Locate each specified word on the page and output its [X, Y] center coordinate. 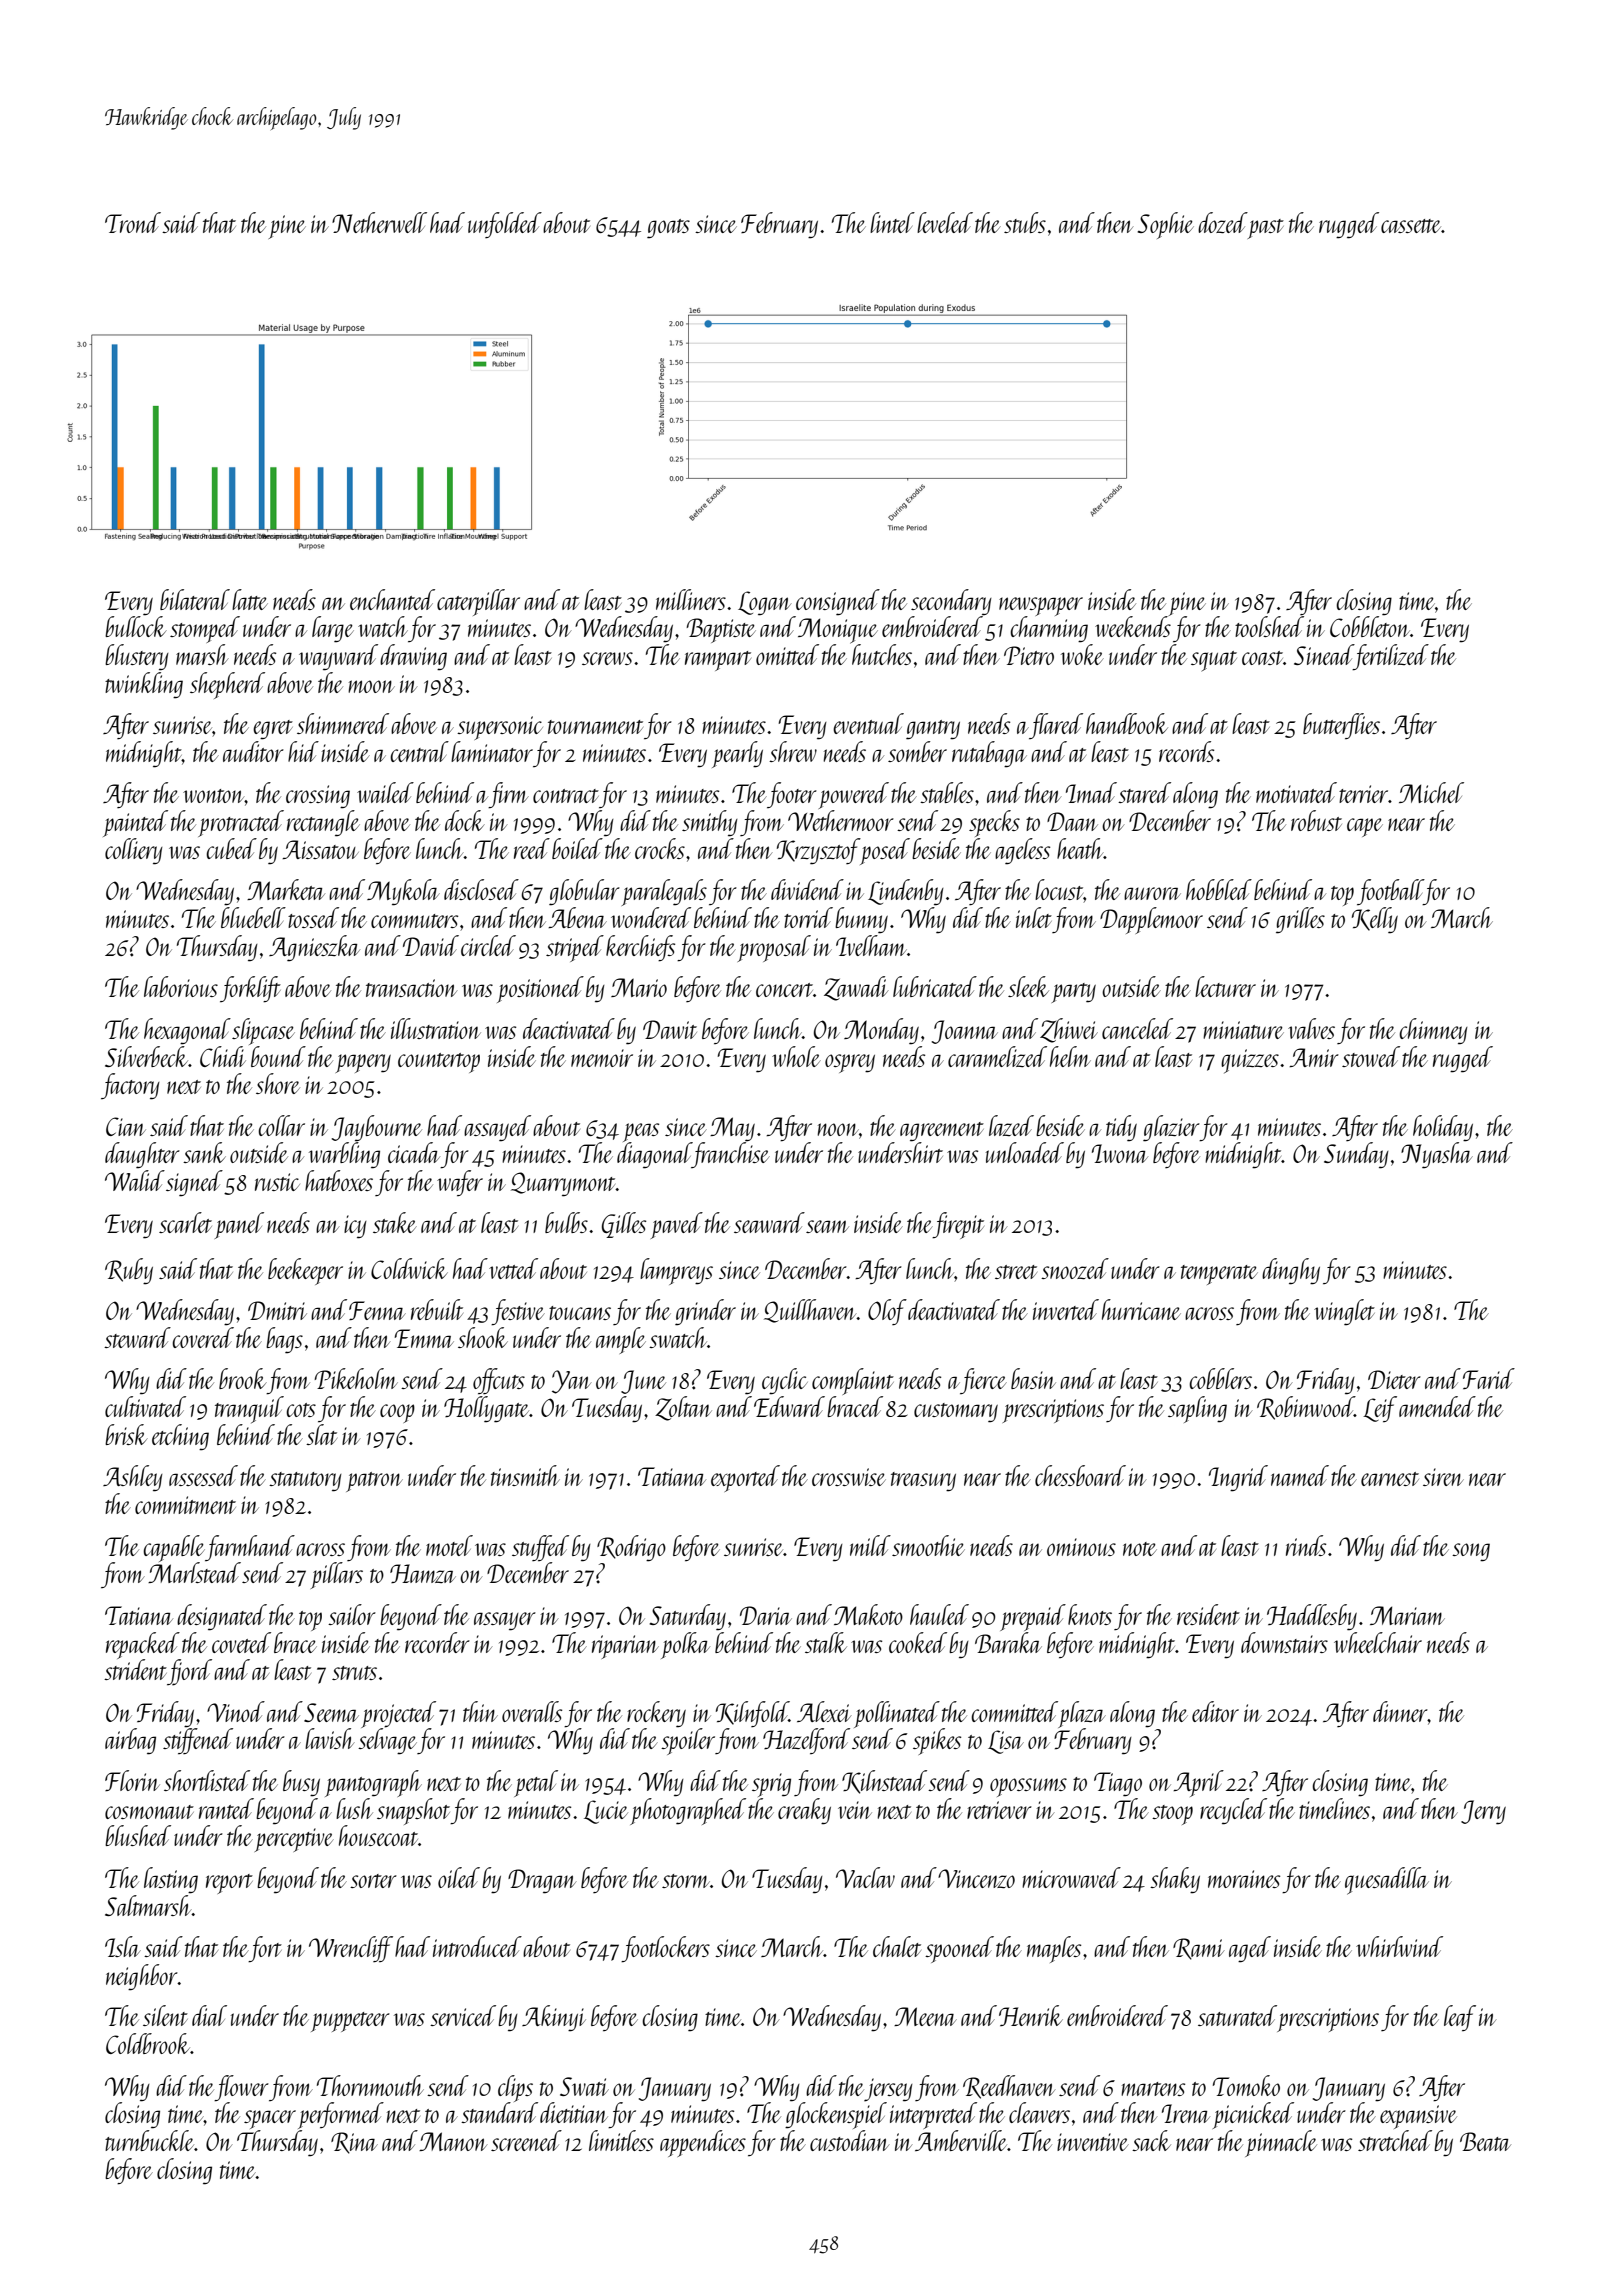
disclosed [481, 889]
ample [621, 1340]
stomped [205, 629]
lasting [171, 1880]
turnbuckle [149, 2140]
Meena [925, 2016]
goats [668, 229]
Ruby [129, 1271]
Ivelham [871, 945]
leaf [1460, 2018]
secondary [951, 602]
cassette [1411, 226]
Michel [1431, 792]
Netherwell [379, 222]
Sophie [1165, 225]
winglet [1344, 1312]
